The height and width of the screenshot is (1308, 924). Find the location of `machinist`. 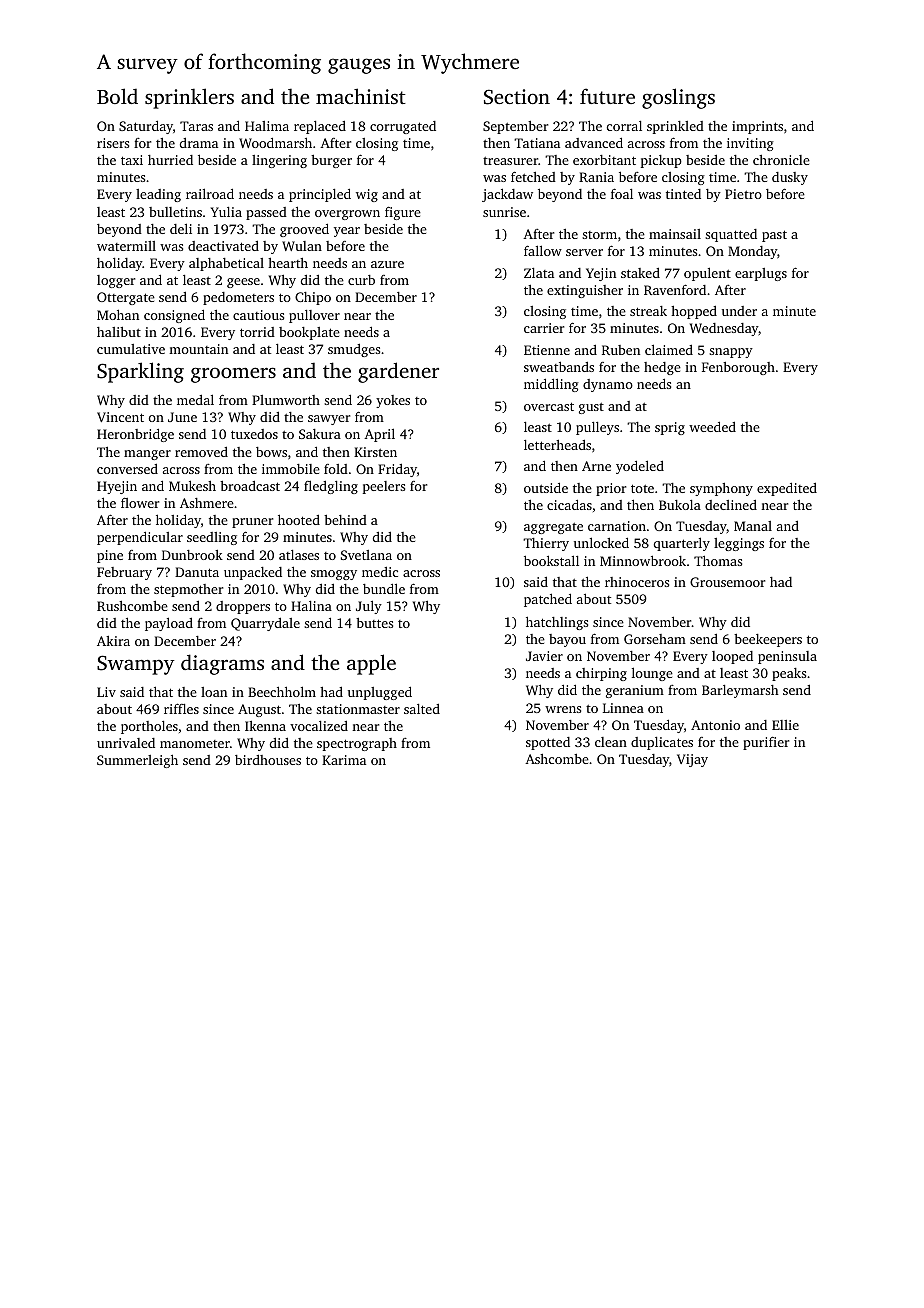

machinist is located at coordinates (361, 96).
